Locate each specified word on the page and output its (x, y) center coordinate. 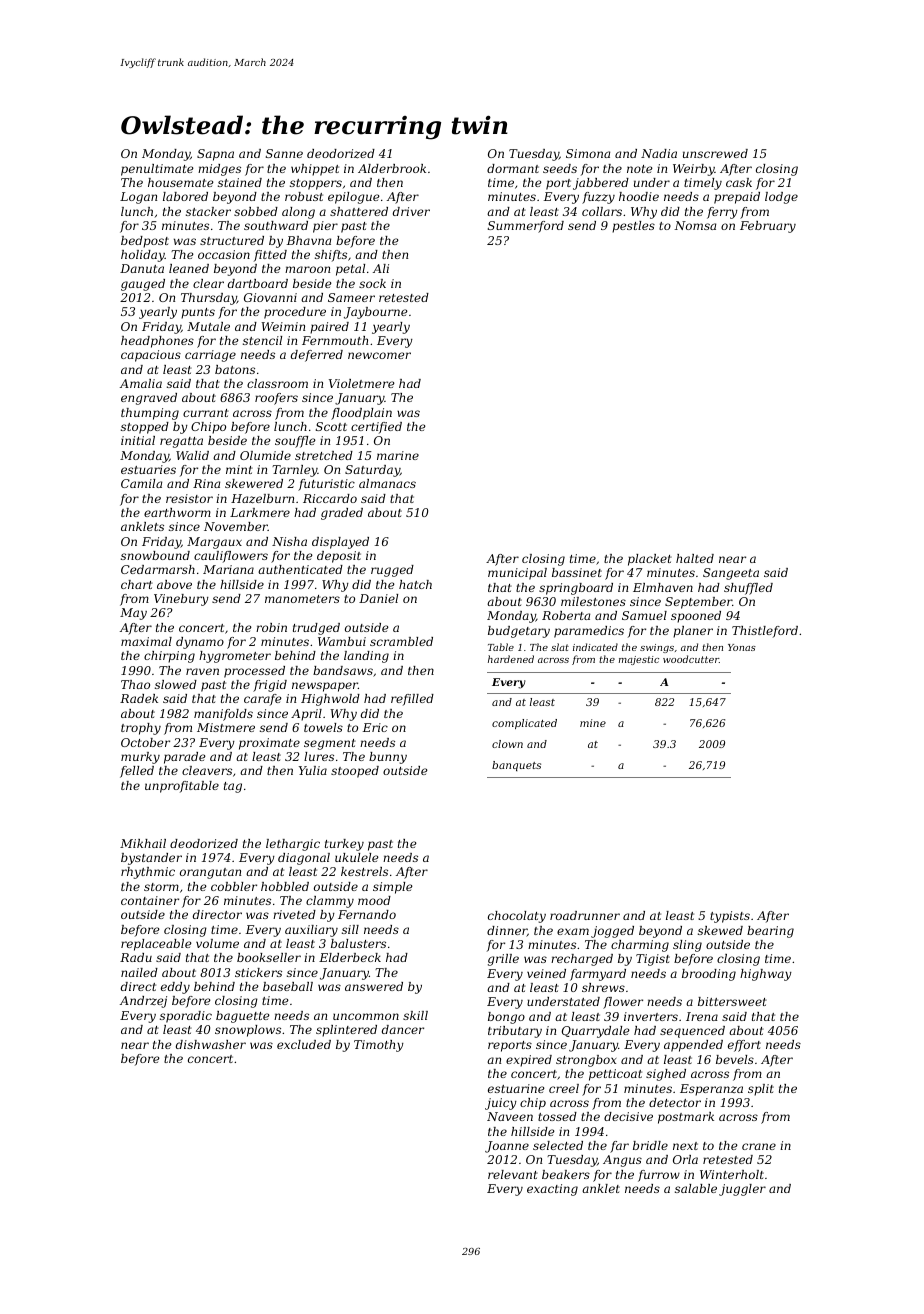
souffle (295, 442)
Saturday (372, 471)
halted (695, 558)
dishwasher (211, 1044)
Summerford (526, 227)
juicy (501, 1104)
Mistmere (226, 727)
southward (276, 225)
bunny (388, 758)
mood (374, 900)
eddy (175, 988)
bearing (770, 932)
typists (730, 917)
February (768, 227)
